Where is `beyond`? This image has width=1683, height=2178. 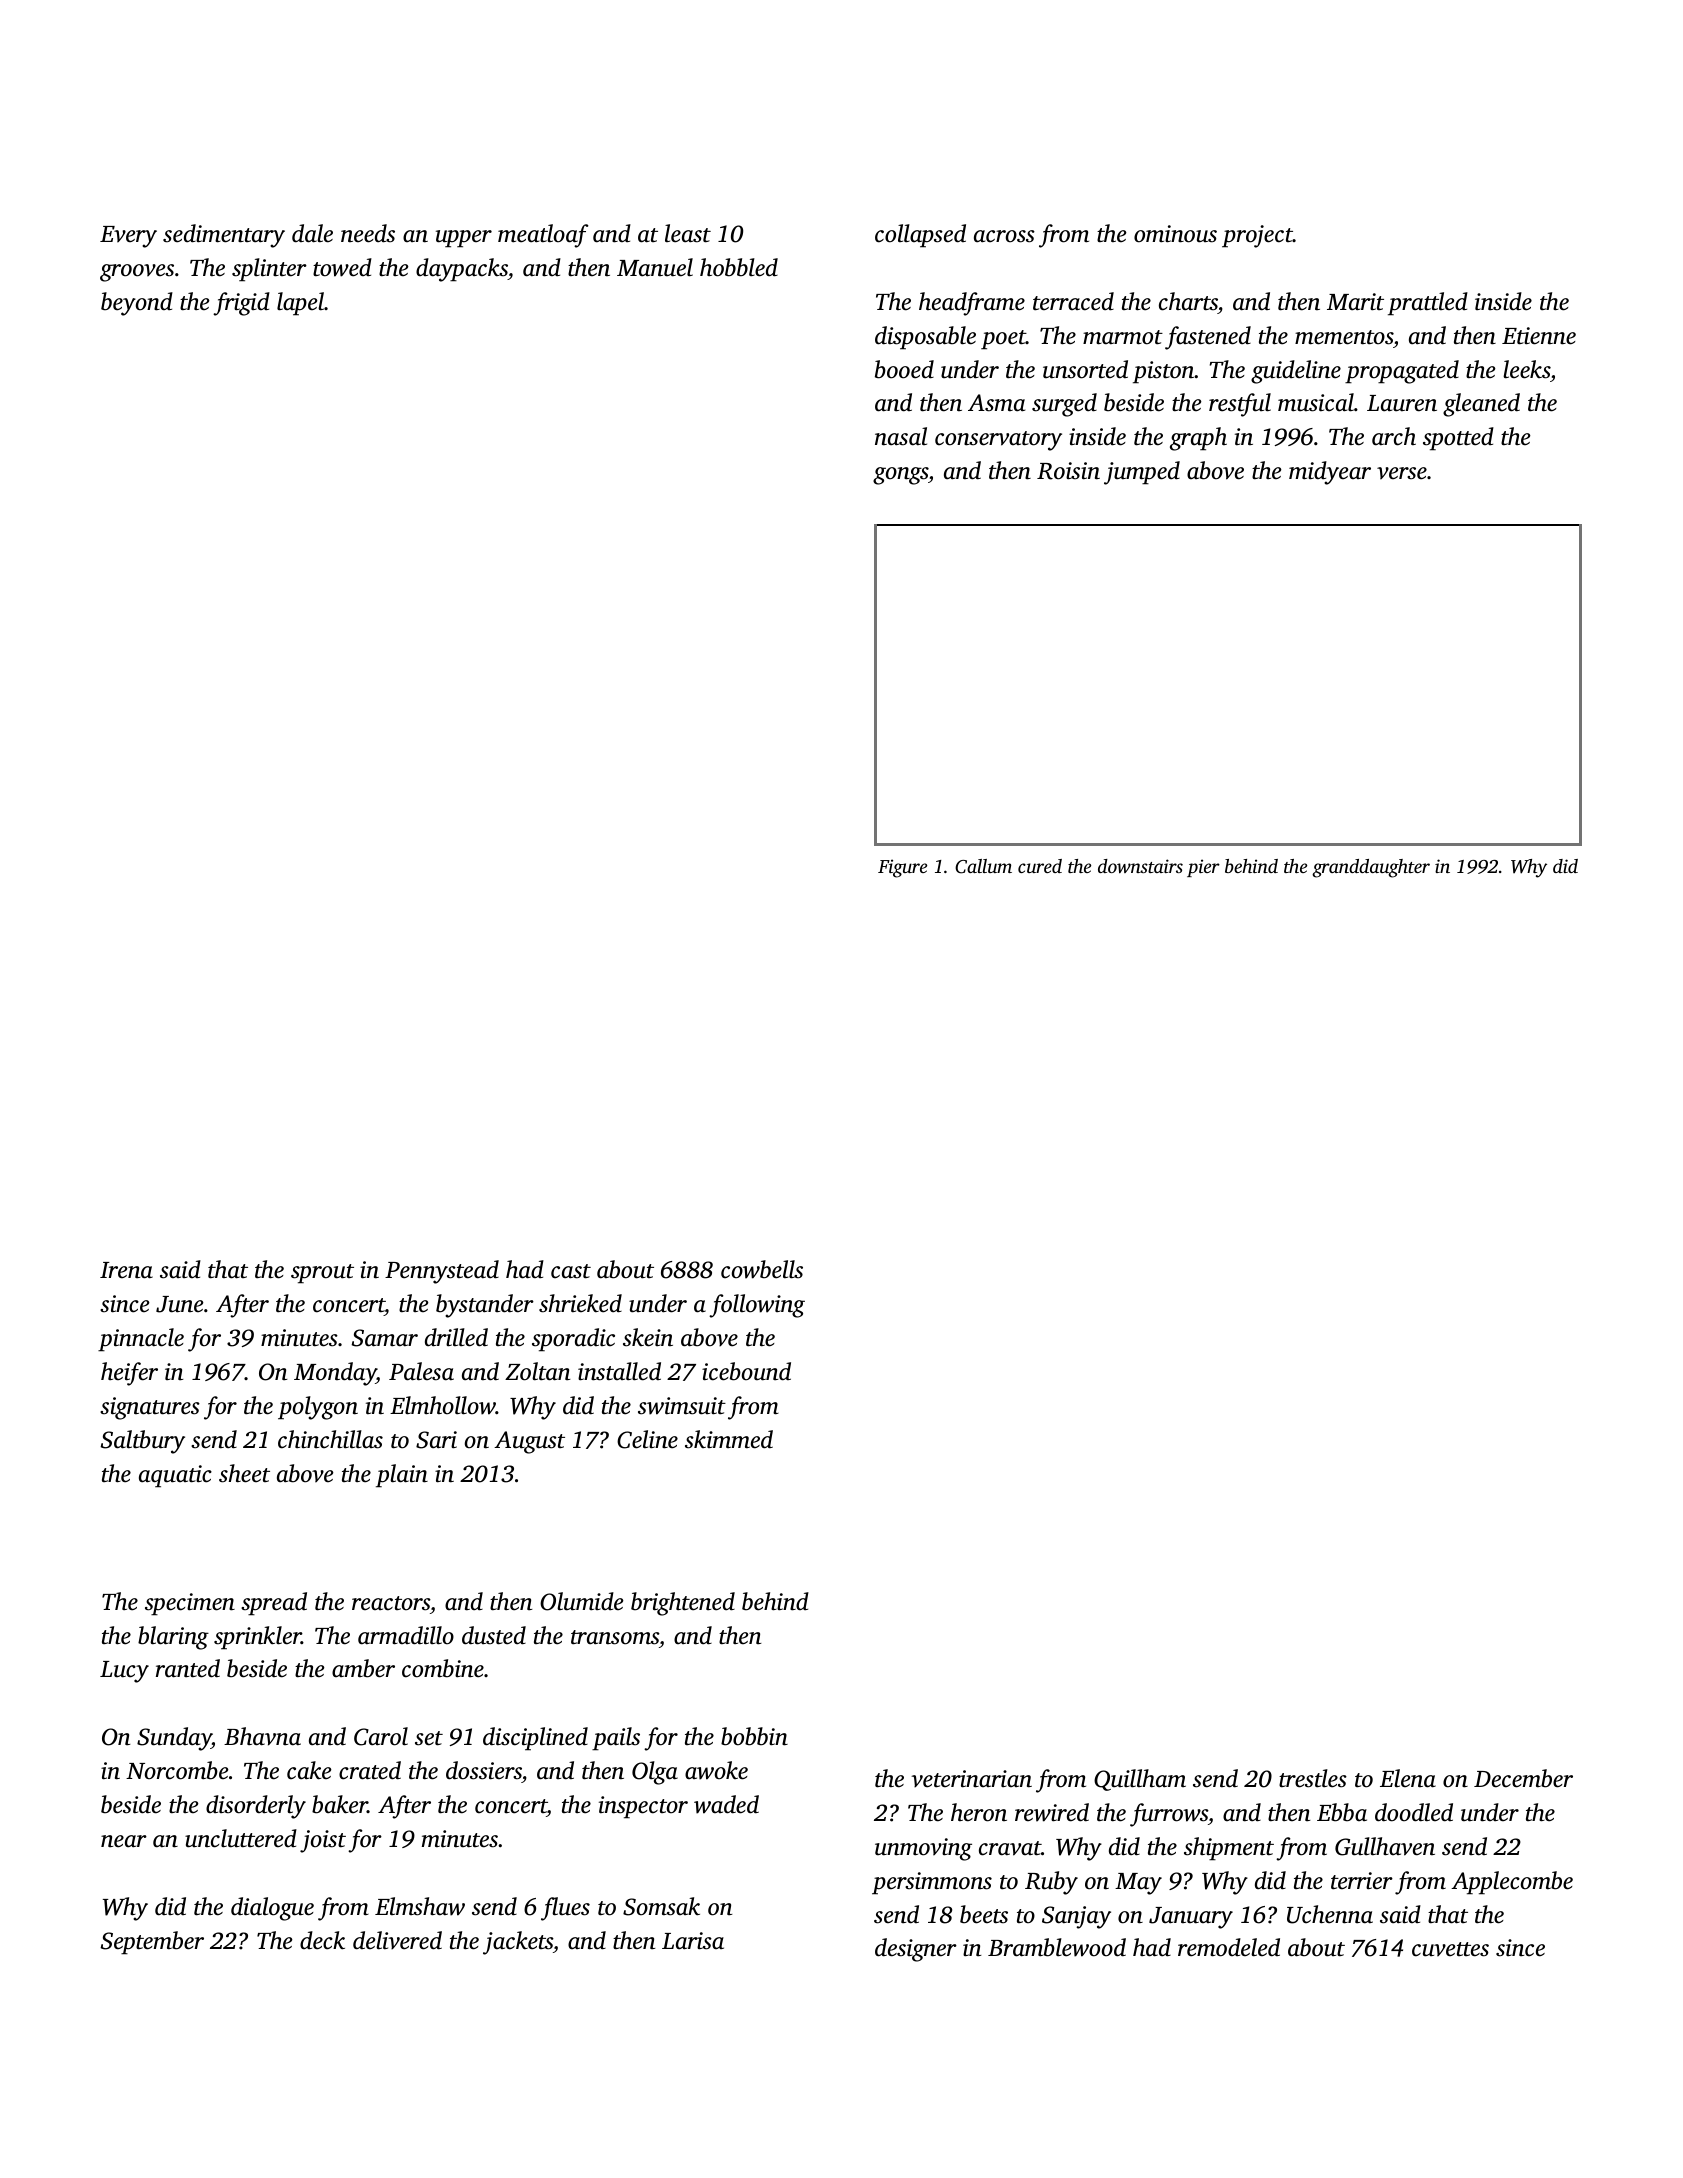 beyond is located at coordinates (137, 304).
